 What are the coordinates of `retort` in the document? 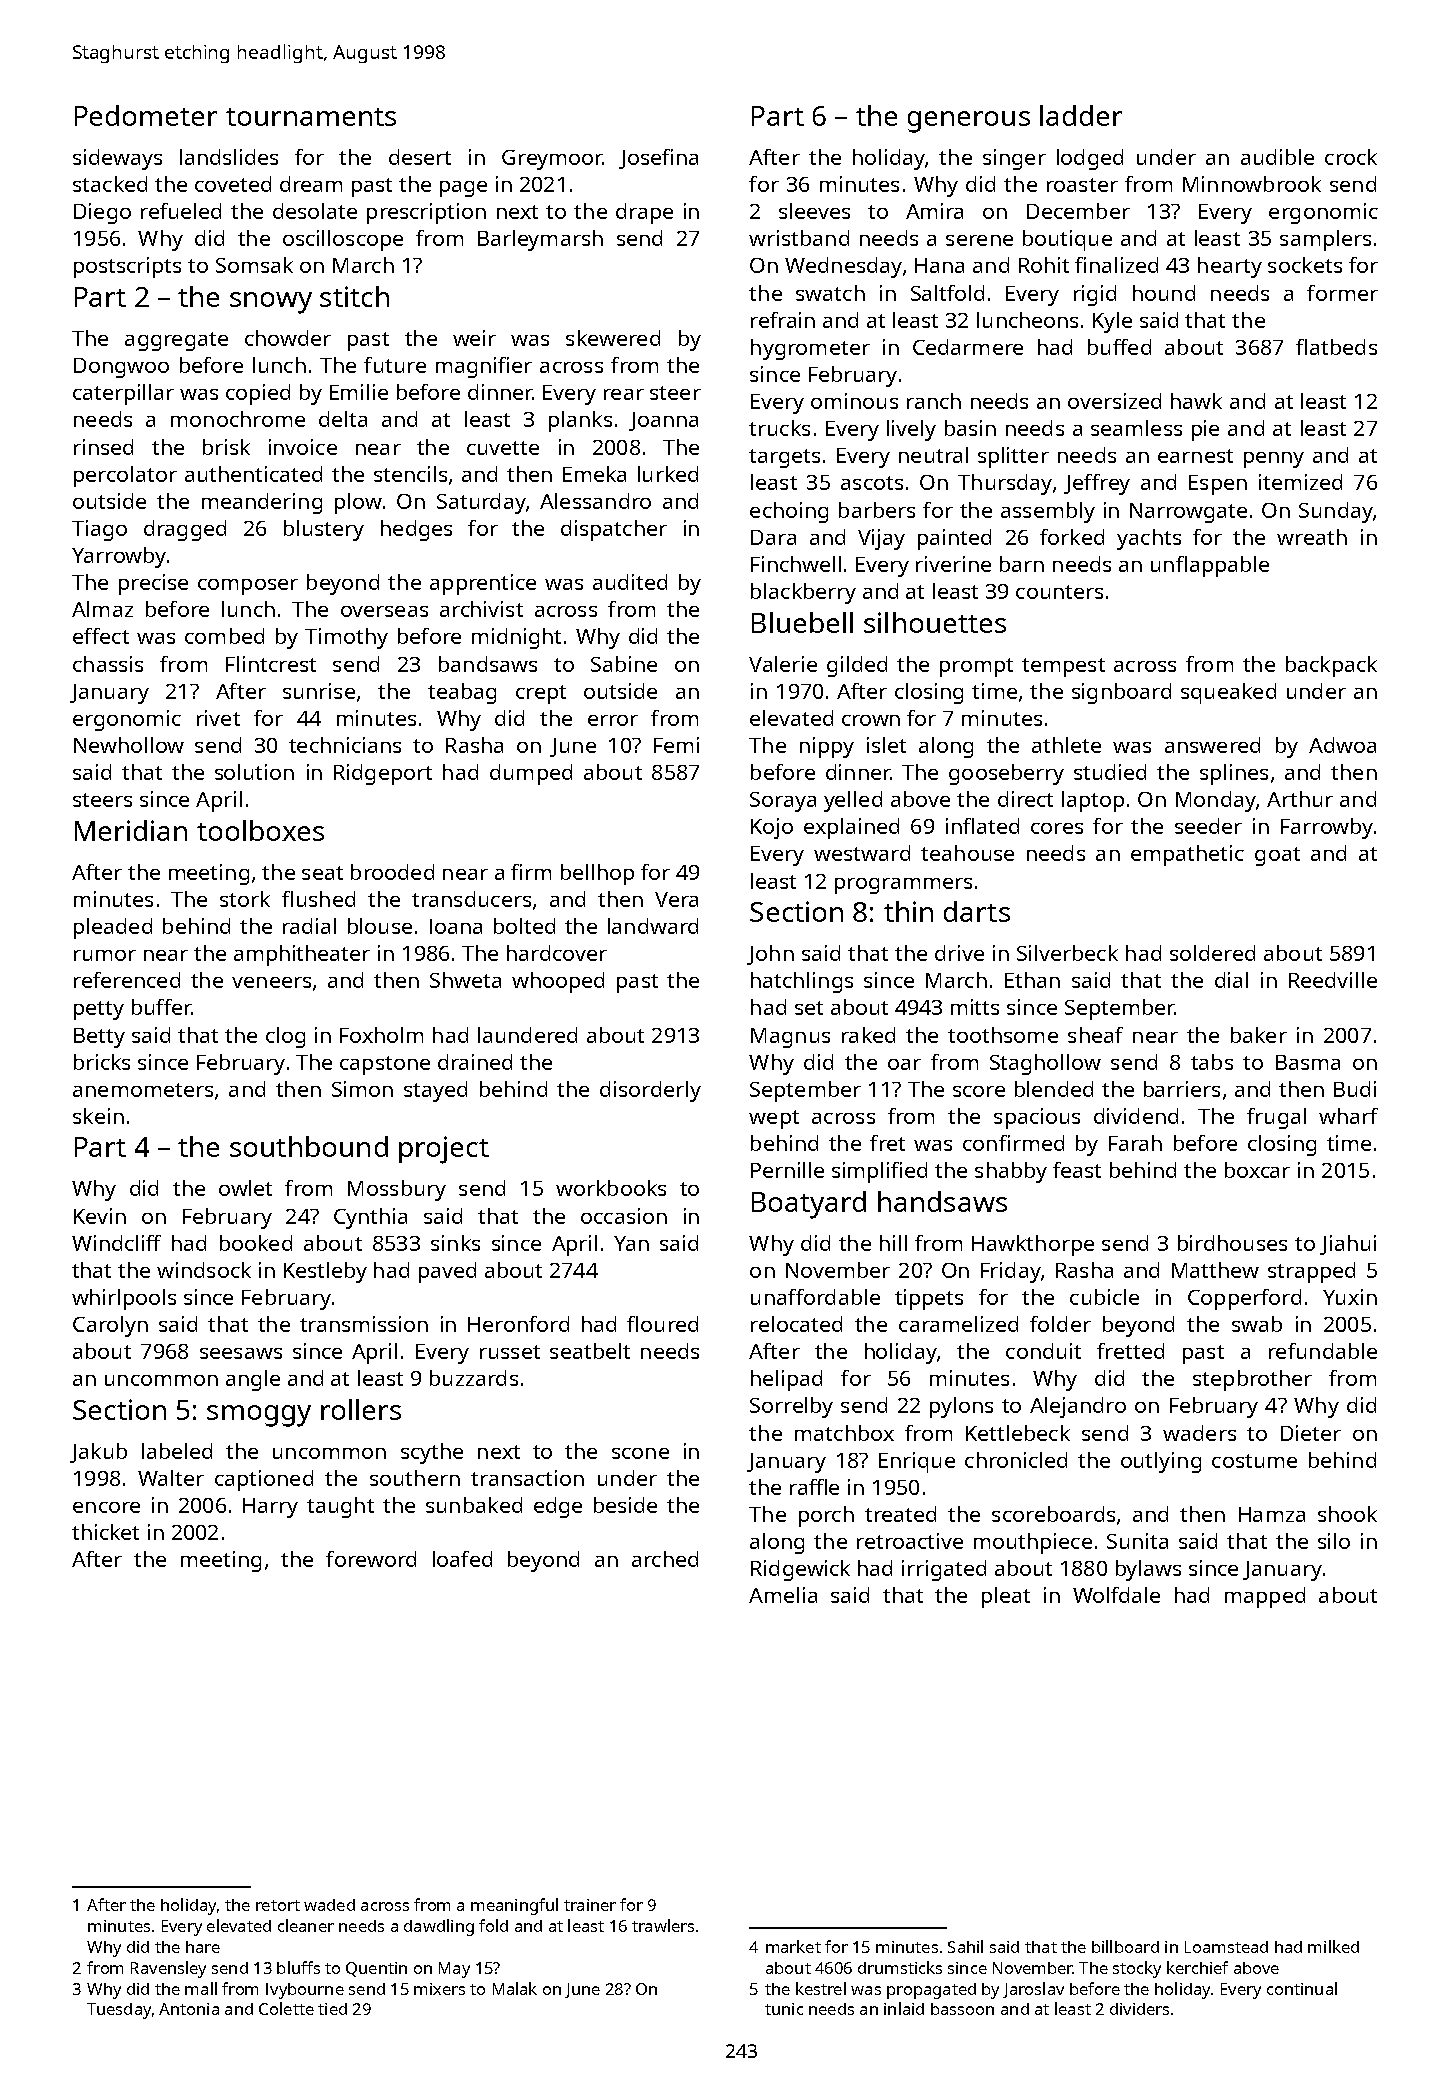 It's located at (278, 1905).
